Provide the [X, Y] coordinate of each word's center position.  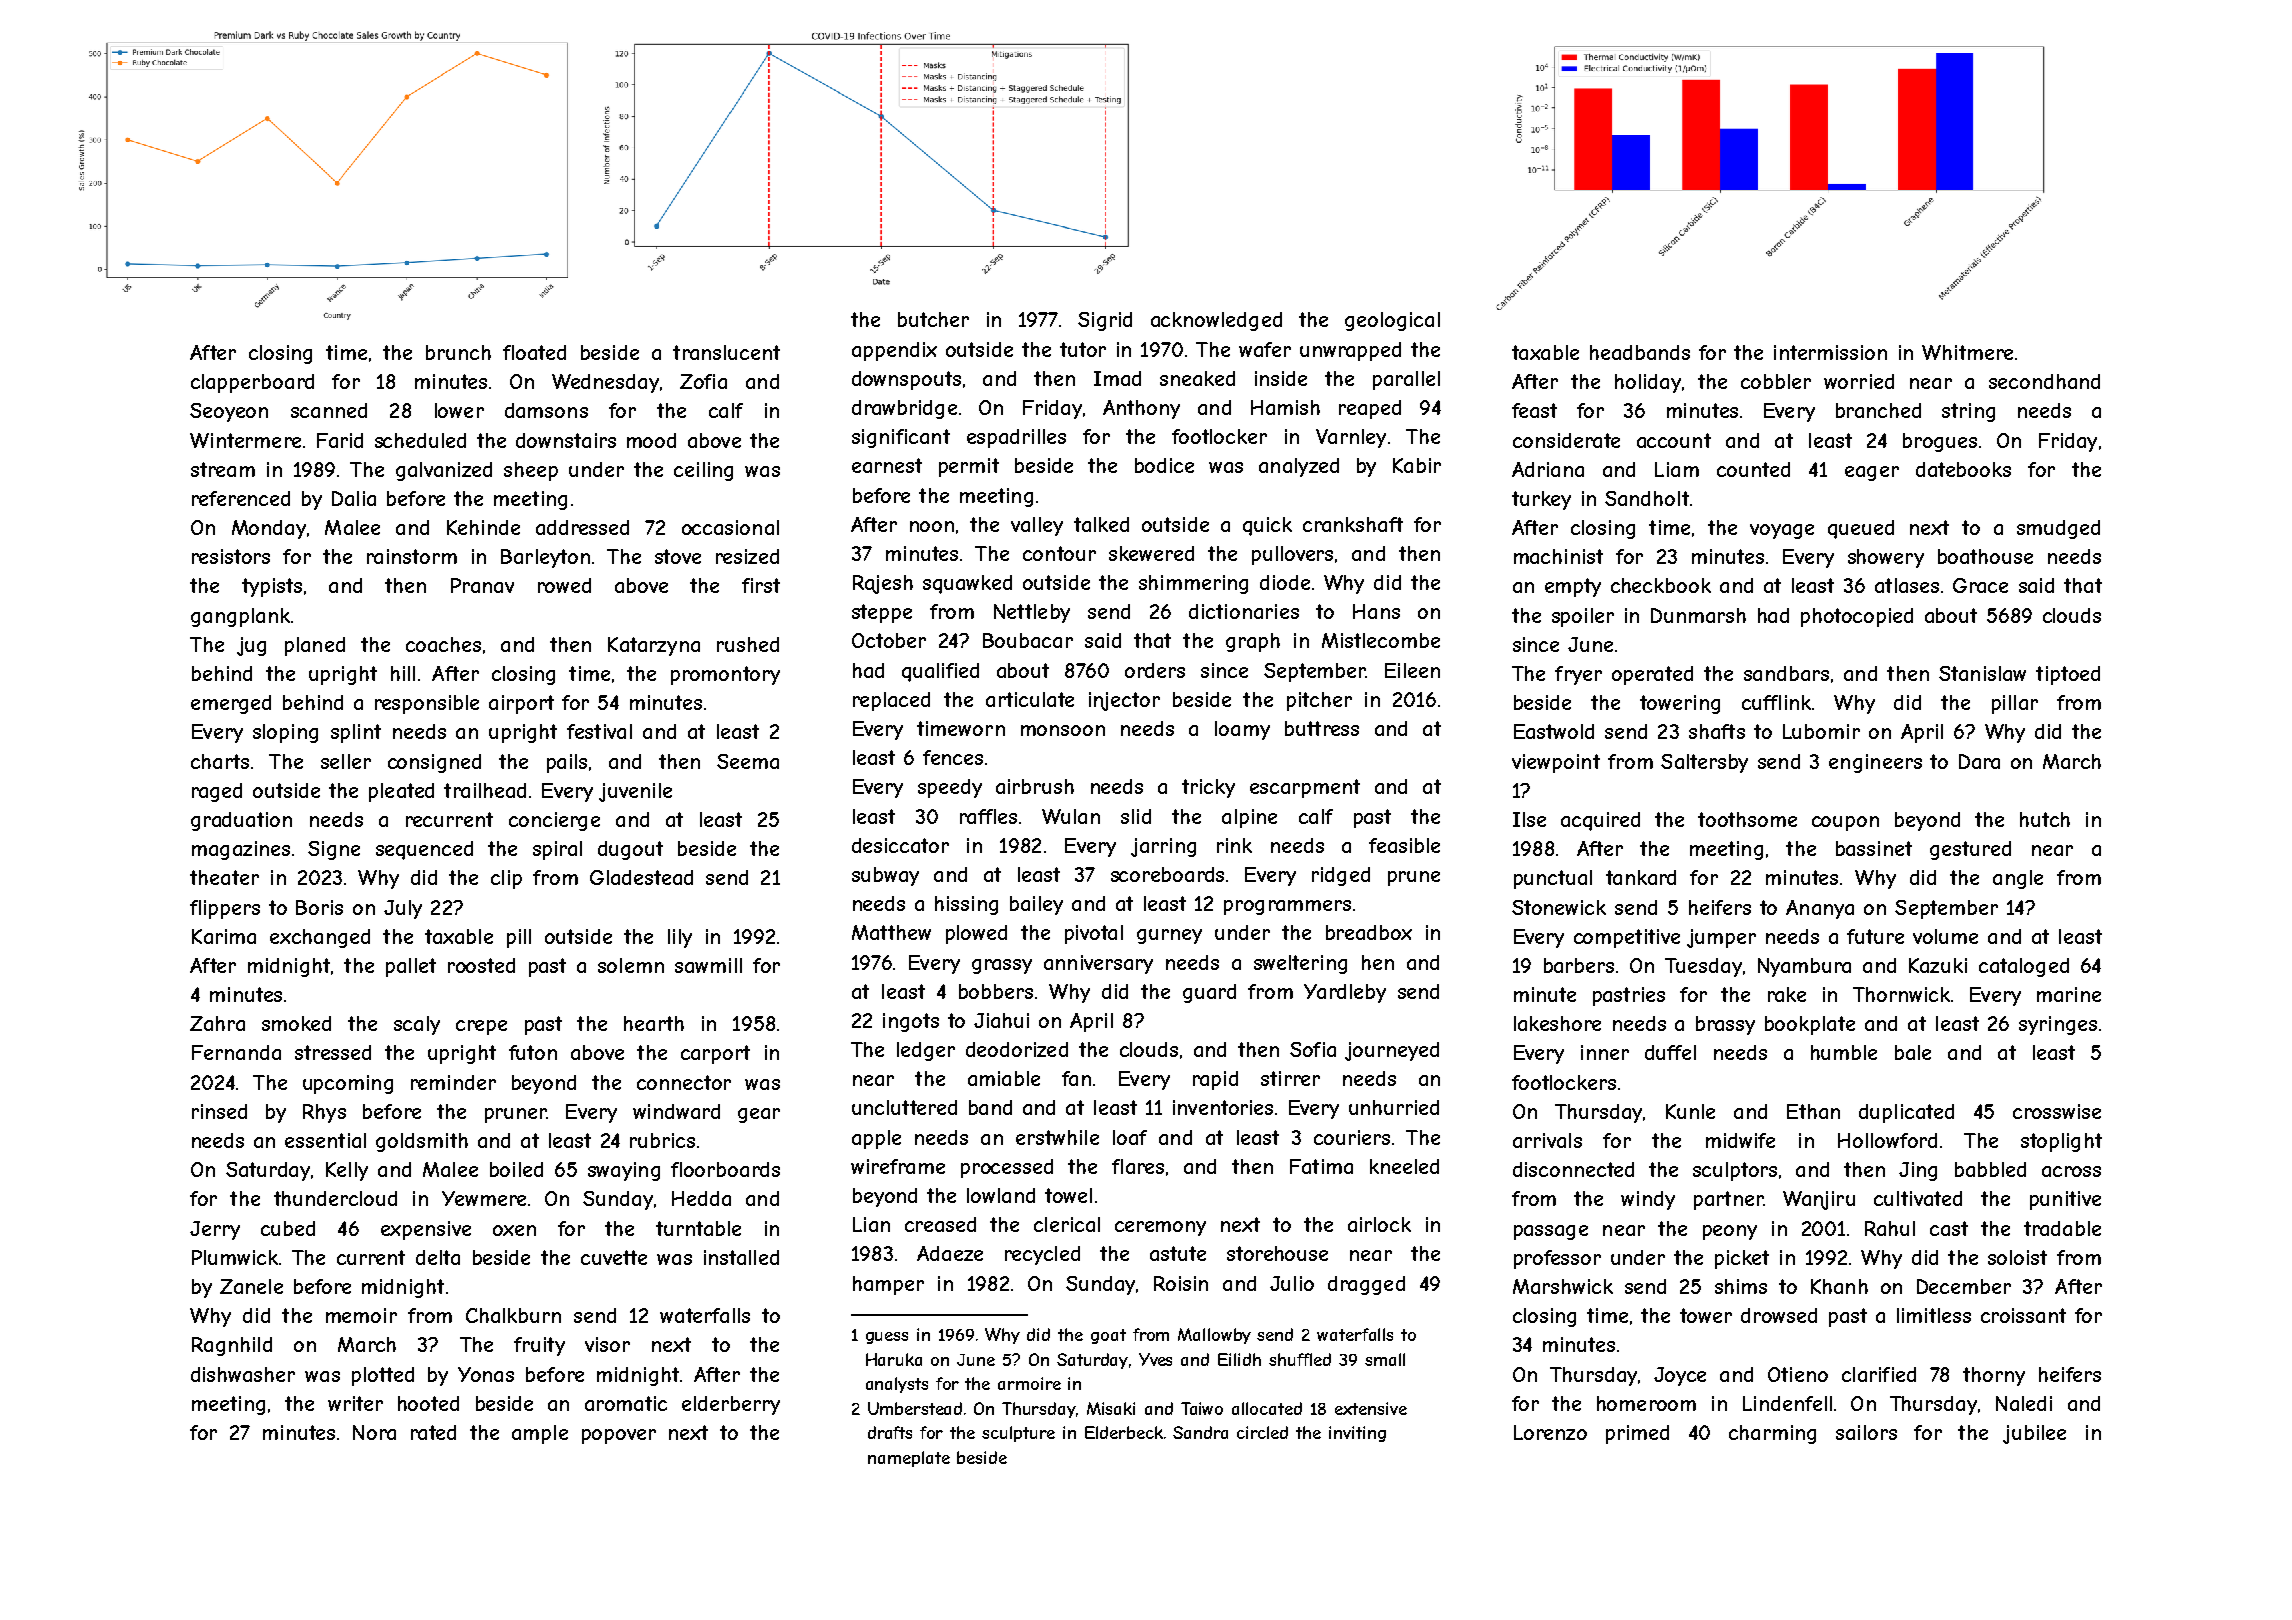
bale [1913, 1052]
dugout [630, 850]
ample [540, 1434]
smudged [2058, 529]
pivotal [1094, 934]
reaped [1370, 409]
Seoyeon [229, 412]
